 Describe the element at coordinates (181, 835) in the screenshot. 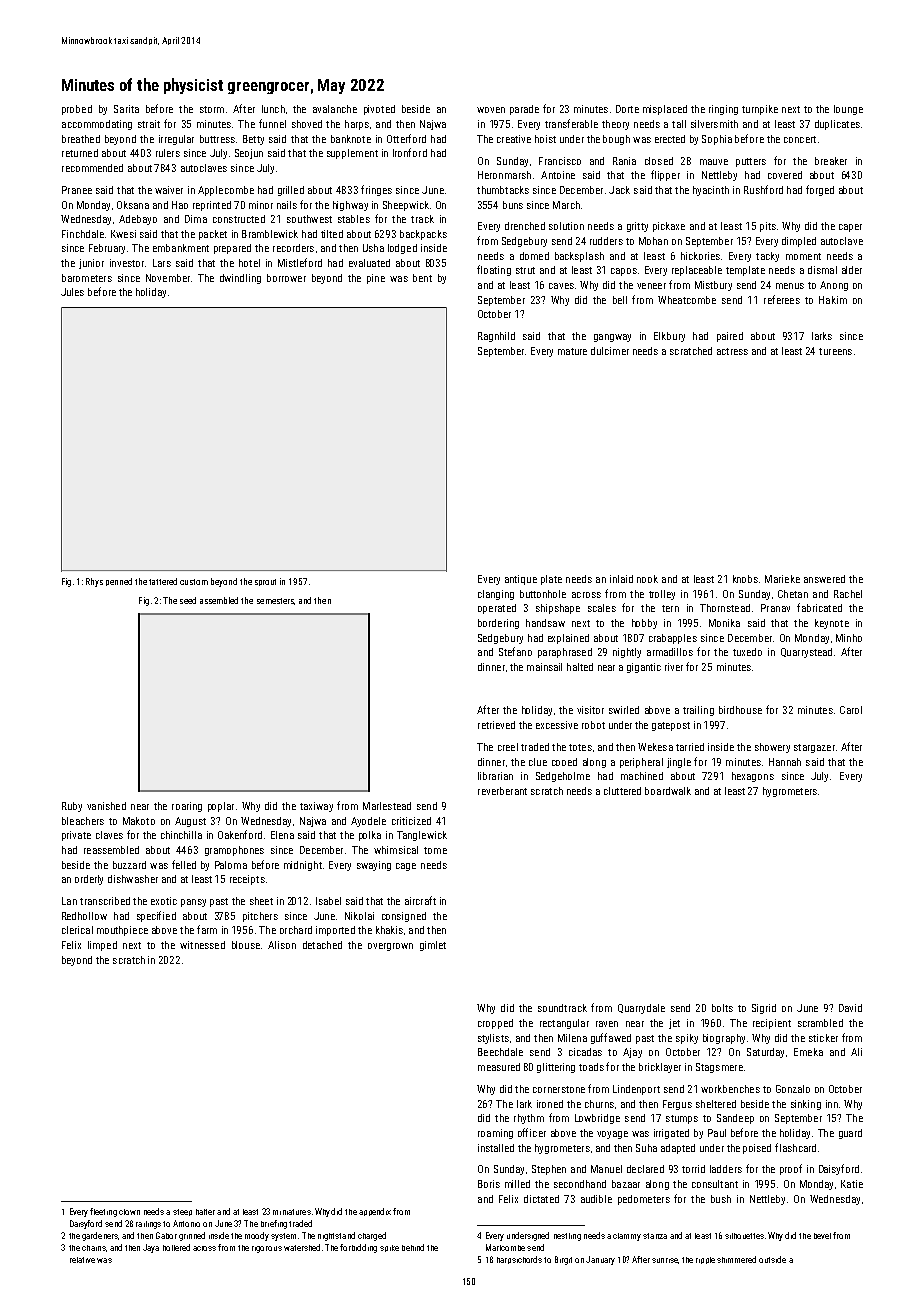

I see `chinchilla` at that location.
